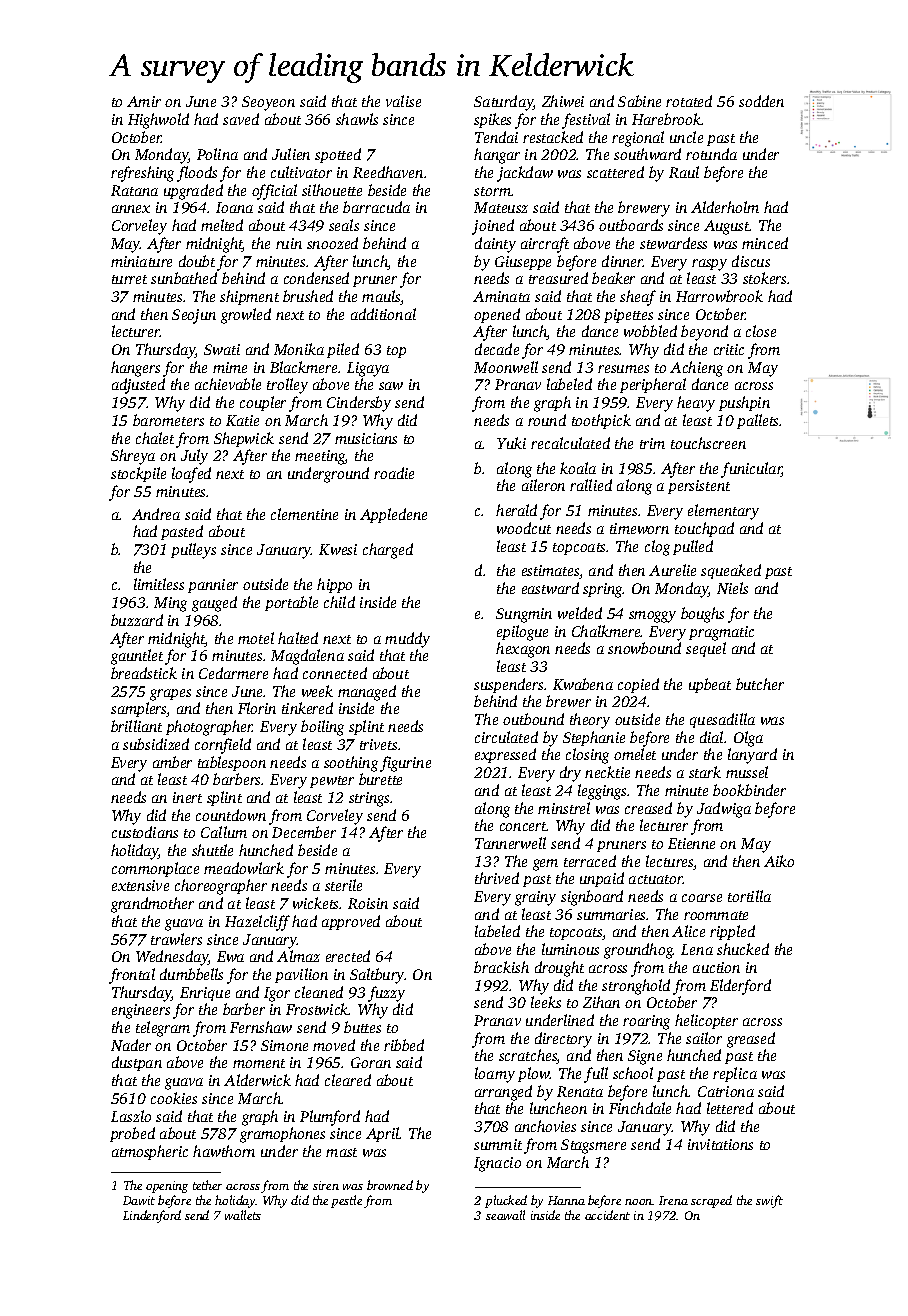 Image resolution: width=908 pixels, height=1316 pixels. What do you see at coordinates (246, 316) in the screenshot?
I see `growled` at bounding box center [246, 316].
